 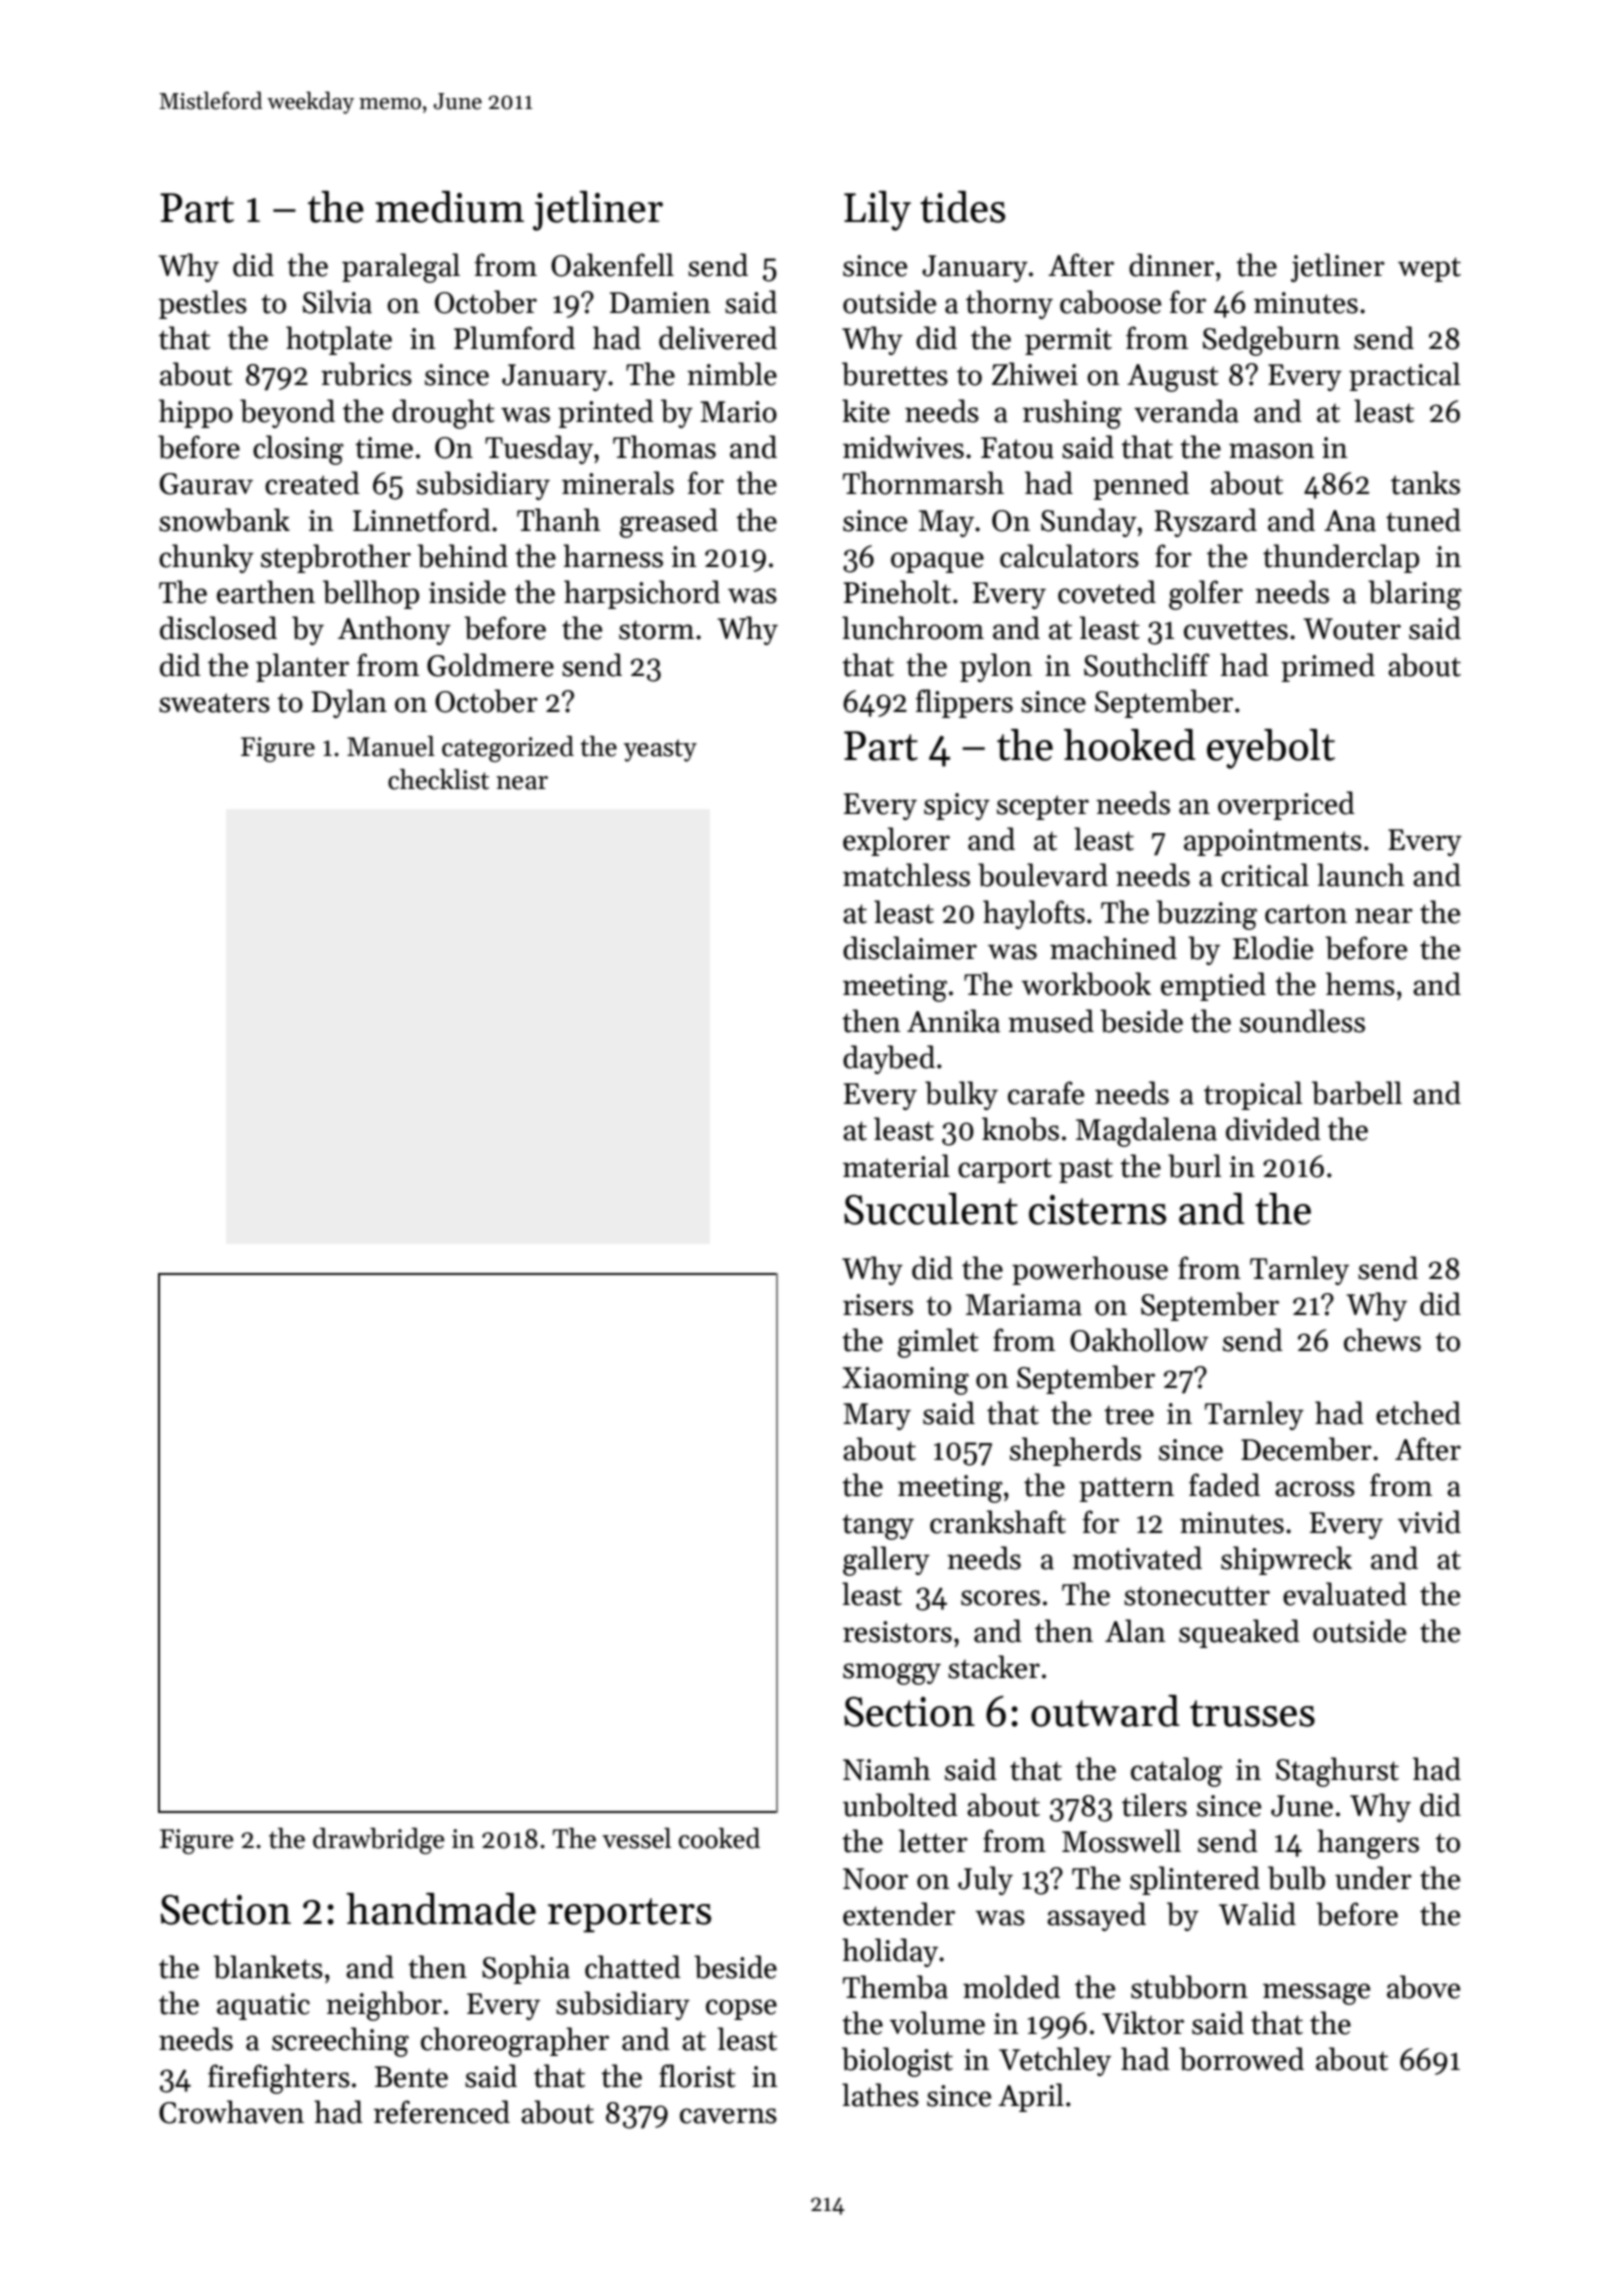 What do you see at coordinates (379, 1841) in the page?
I see `drawbridge` at bounding box center [379, 1841].
